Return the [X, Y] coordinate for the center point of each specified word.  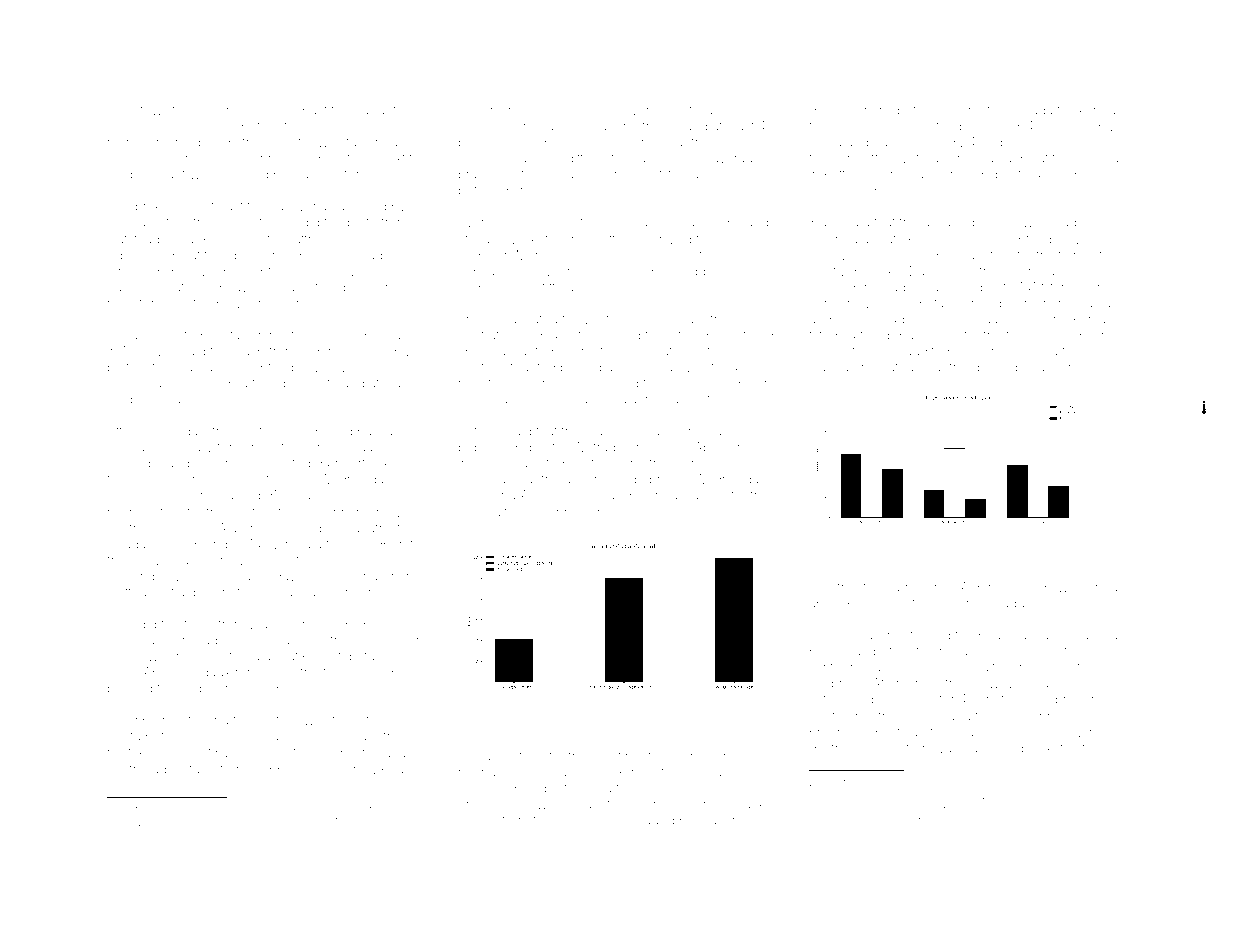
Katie [180, 287]
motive [273, 836]
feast [598, 430]
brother [278, 720]
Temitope [135, 464]
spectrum [590, 712]
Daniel [928, 271]
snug [234, 112]
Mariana [722, 820]
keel [743, 272]
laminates [1055, 142]
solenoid [841, 836]
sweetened [1084, 588]
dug [821, 111]
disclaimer [1040, 367]
